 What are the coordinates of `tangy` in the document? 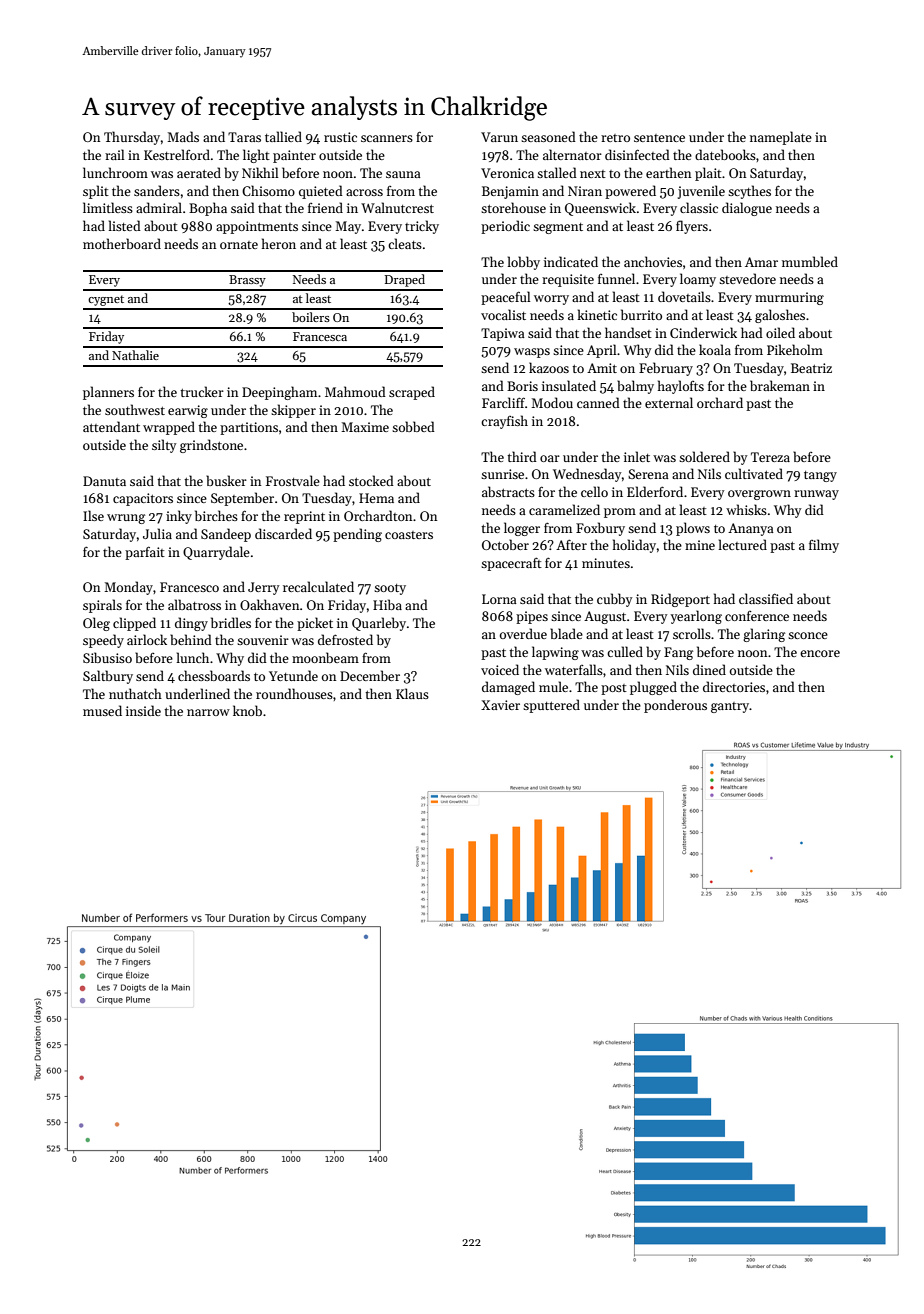 It's located at (820, 476).
